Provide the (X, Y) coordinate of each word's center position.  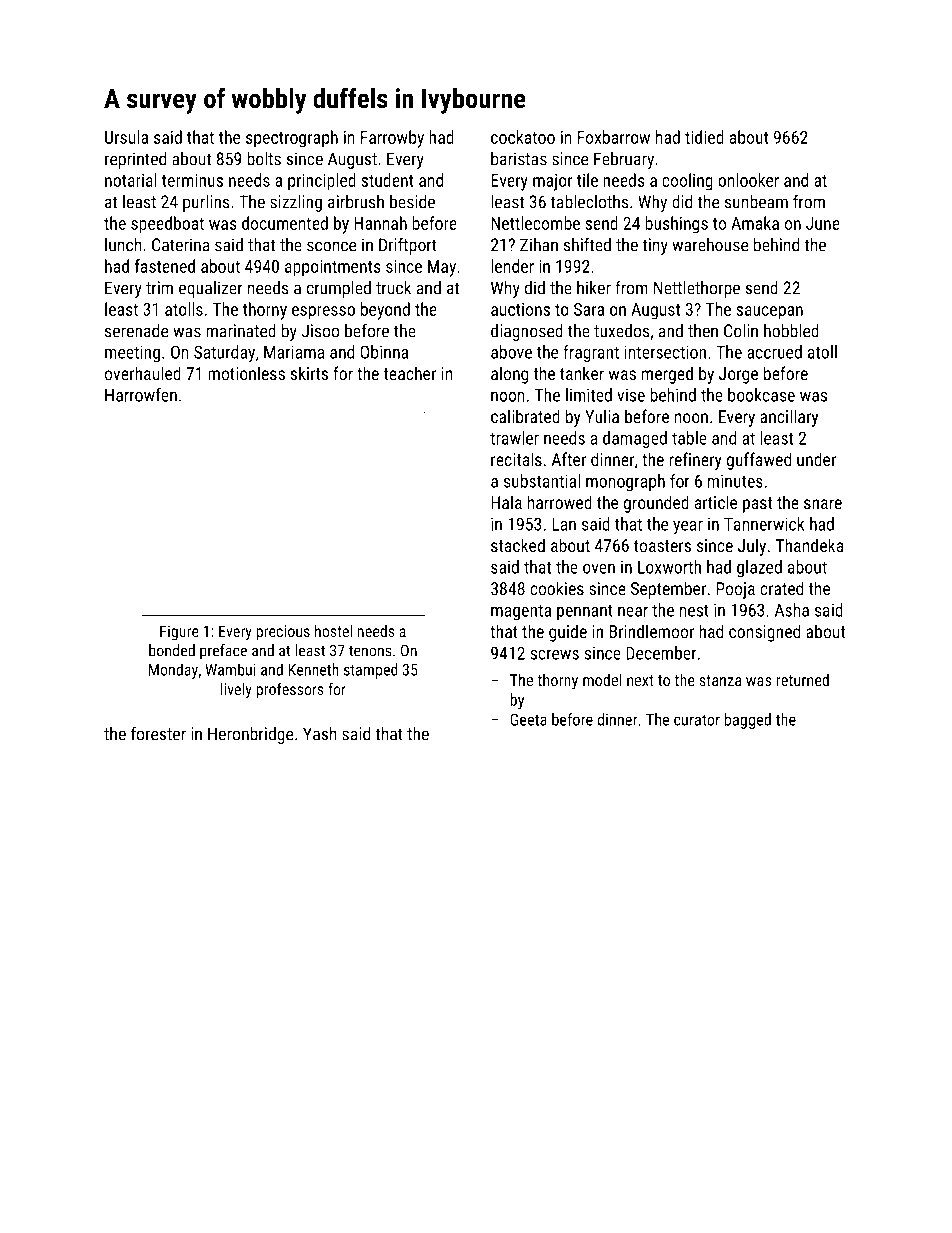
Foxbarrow (614, 137)
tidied (704, 137)
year (688, 527)
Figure (179, 633)
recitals (516, 459)
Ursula (126, 137)
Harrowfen (141, 395)
